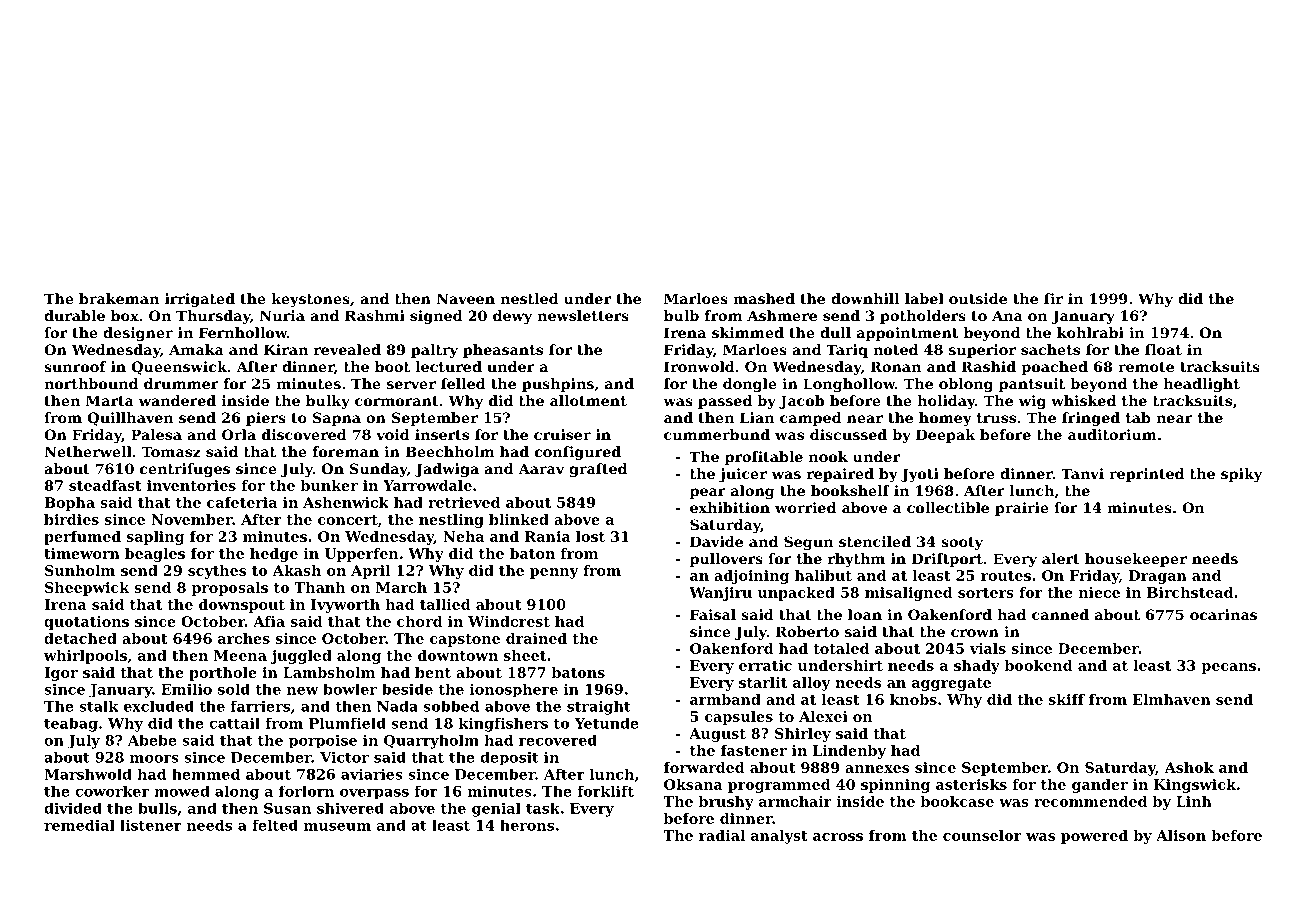 The width and height of the document is (1308, 924). What do you see at coordinates (1061, 558) in the document?
I see `alert` at bounding box center [1061, 558].
